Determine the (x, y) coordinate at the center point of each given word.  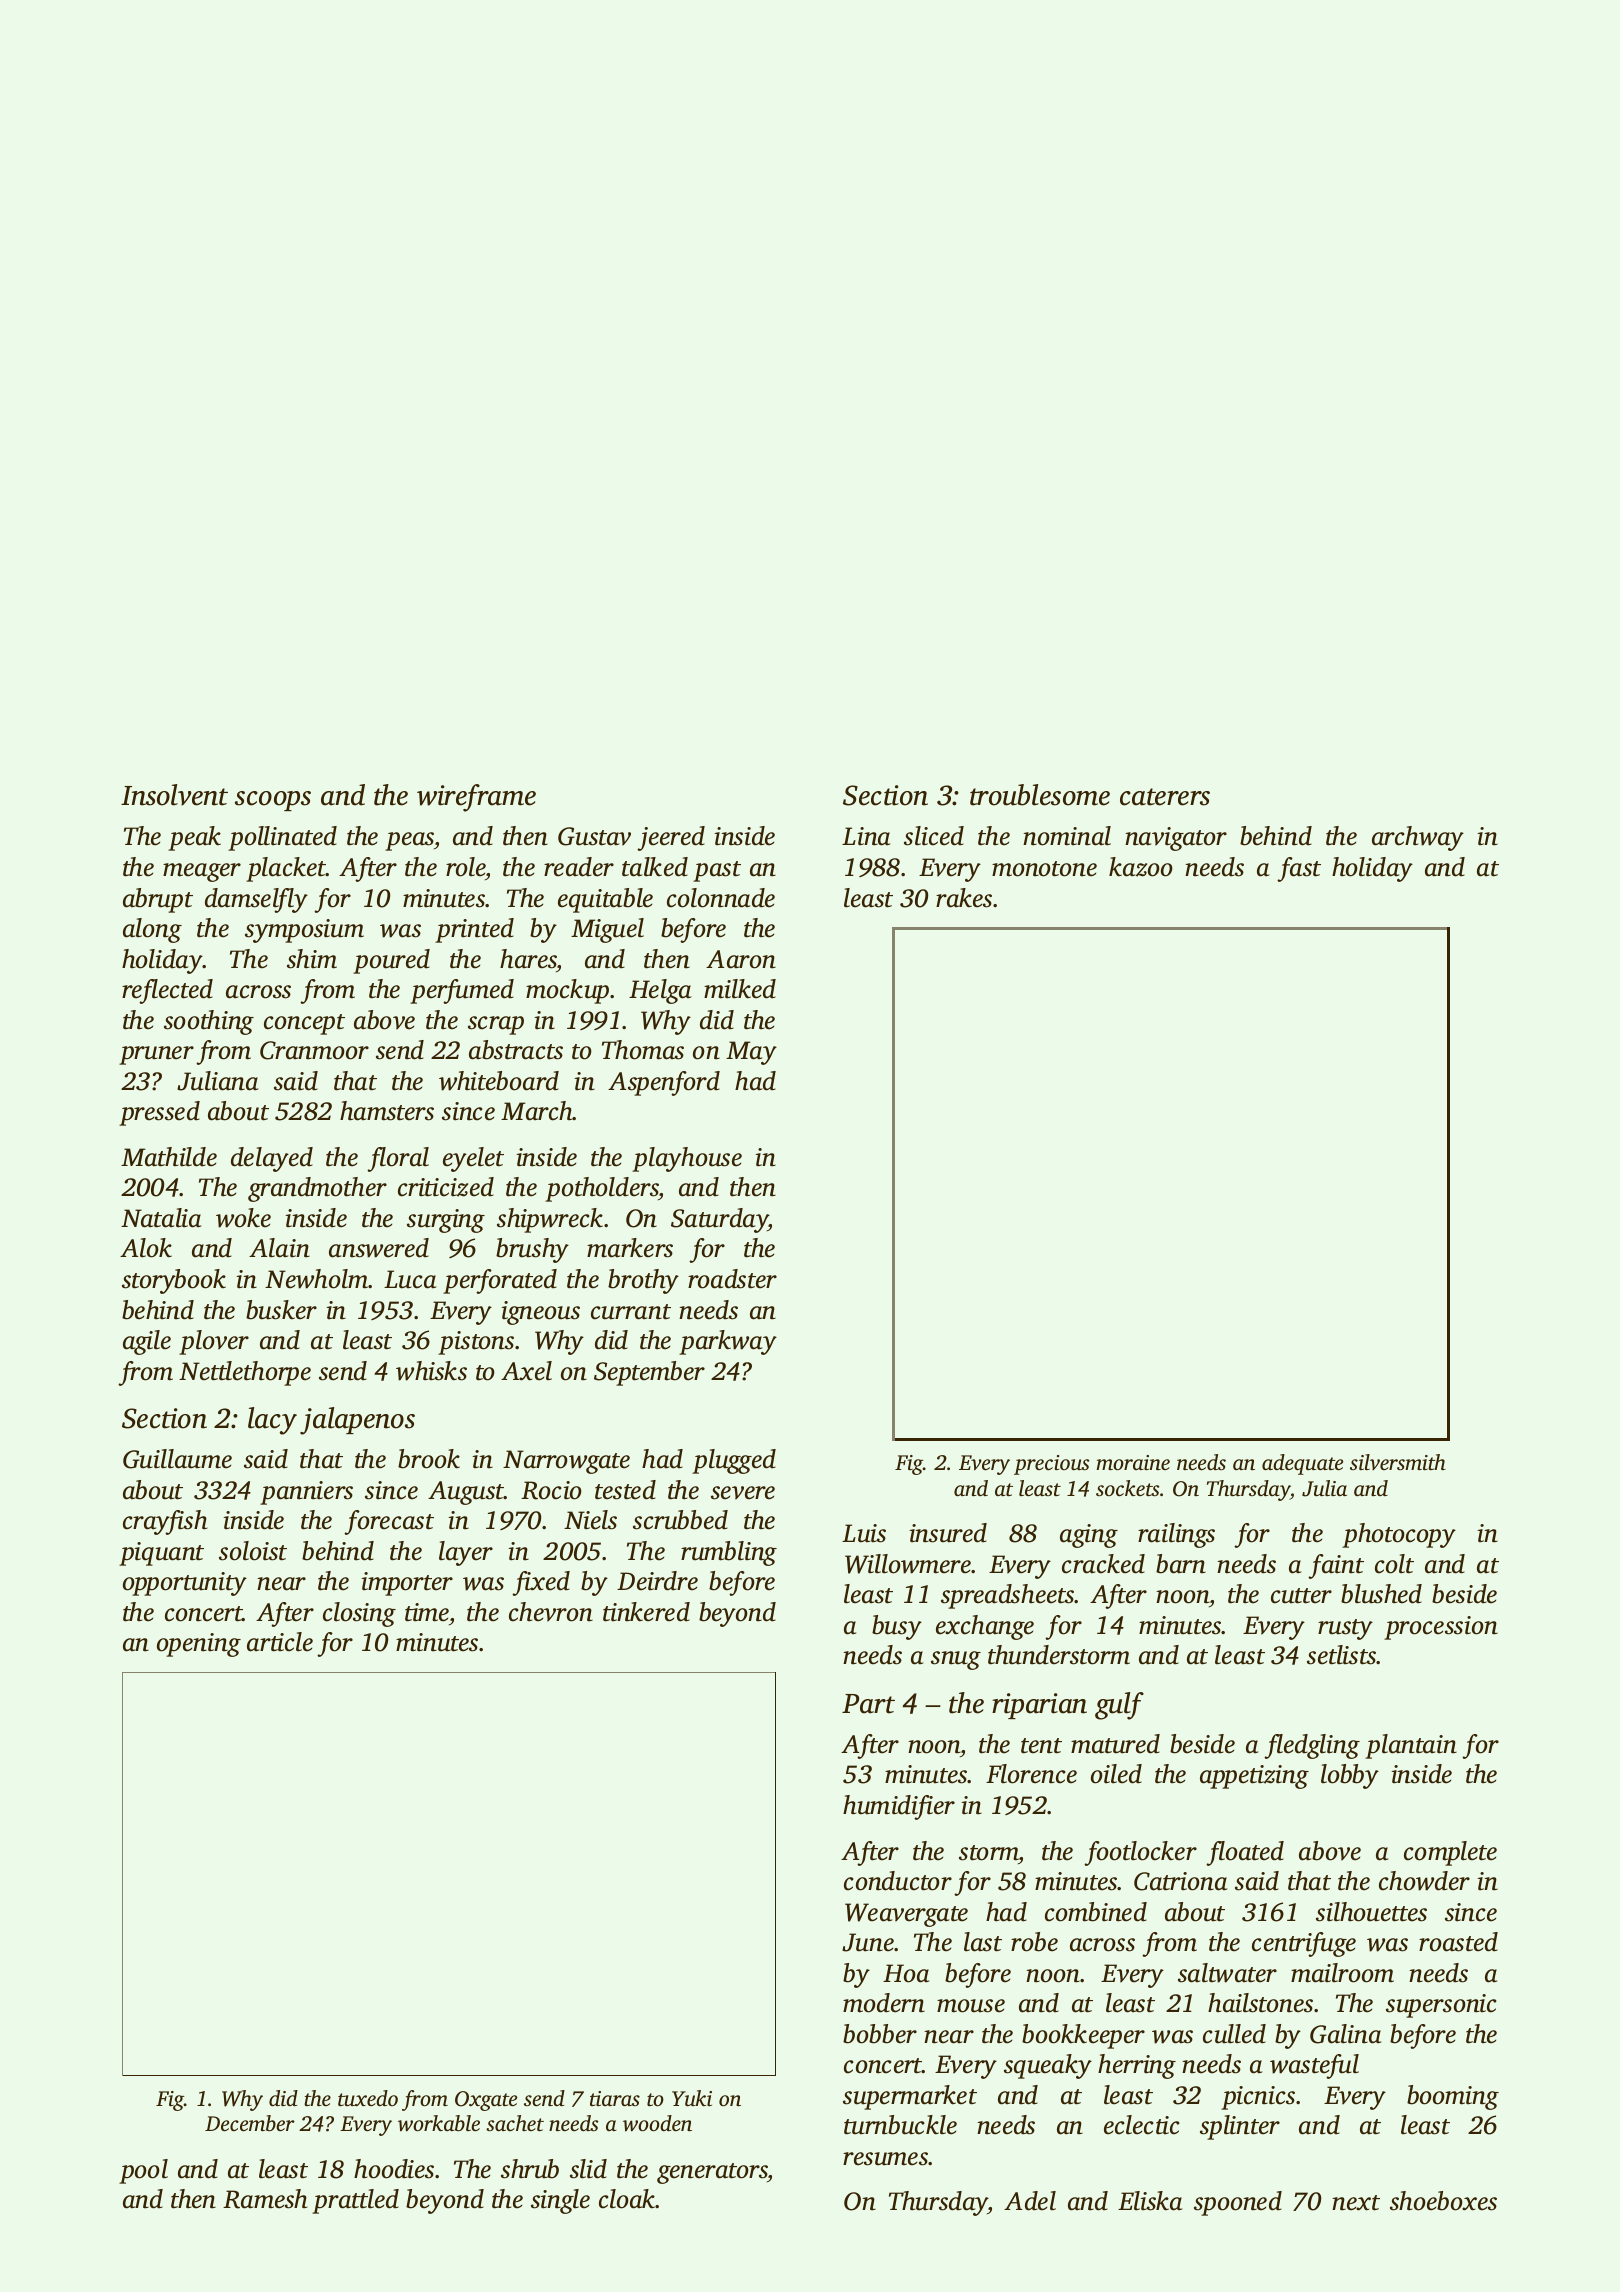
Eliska (1150, 2201)
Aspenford (664, 1083)
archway (1418, 838)
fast (1299, 869)
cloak (627, 2199)
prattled (355, 2201)
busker (281, 1310)
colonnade (721, 898)
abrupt (158, 900)
